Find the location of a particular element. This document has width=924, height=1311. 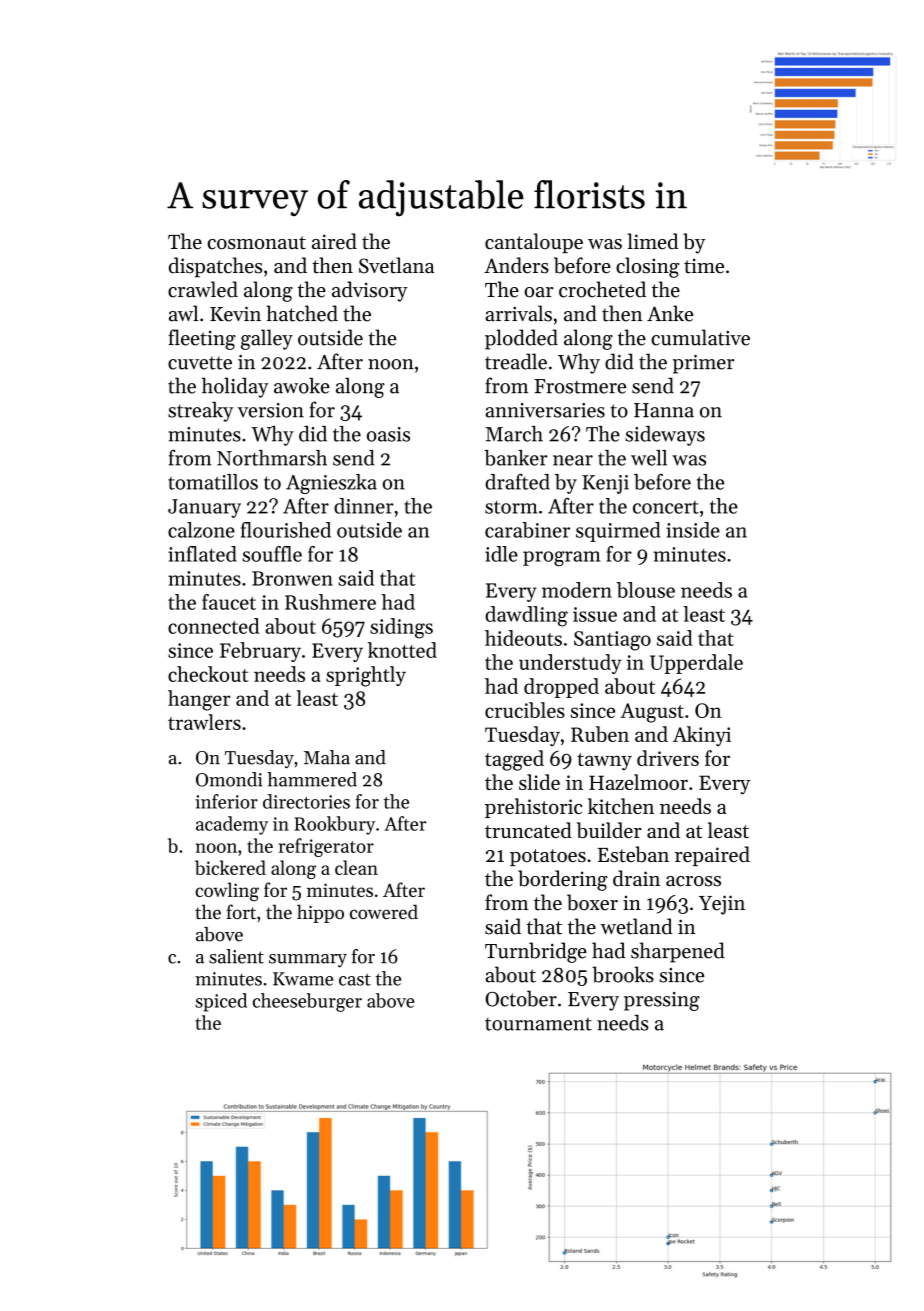

dawdling is located at coordinates (526, 616).
